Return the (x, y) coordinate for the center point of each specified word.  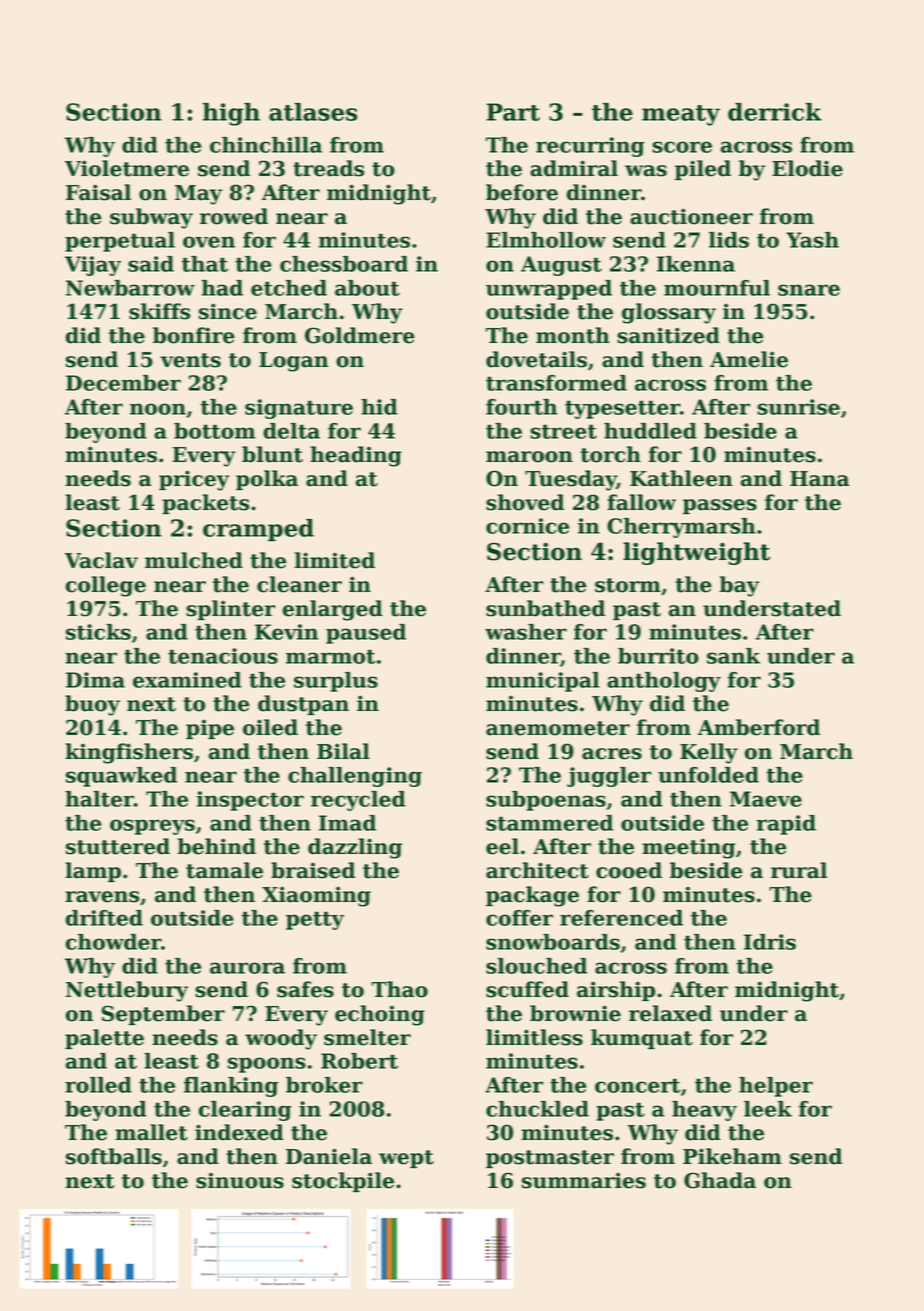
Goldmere (360, 335)
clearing (245, 1111)
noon (158, 409)
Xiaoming (316, 896)
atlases (313, 112)
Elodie (807, 168)
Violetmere (127, 168)
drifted (104, 918)
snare (809, 290)
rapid (786, 825)
